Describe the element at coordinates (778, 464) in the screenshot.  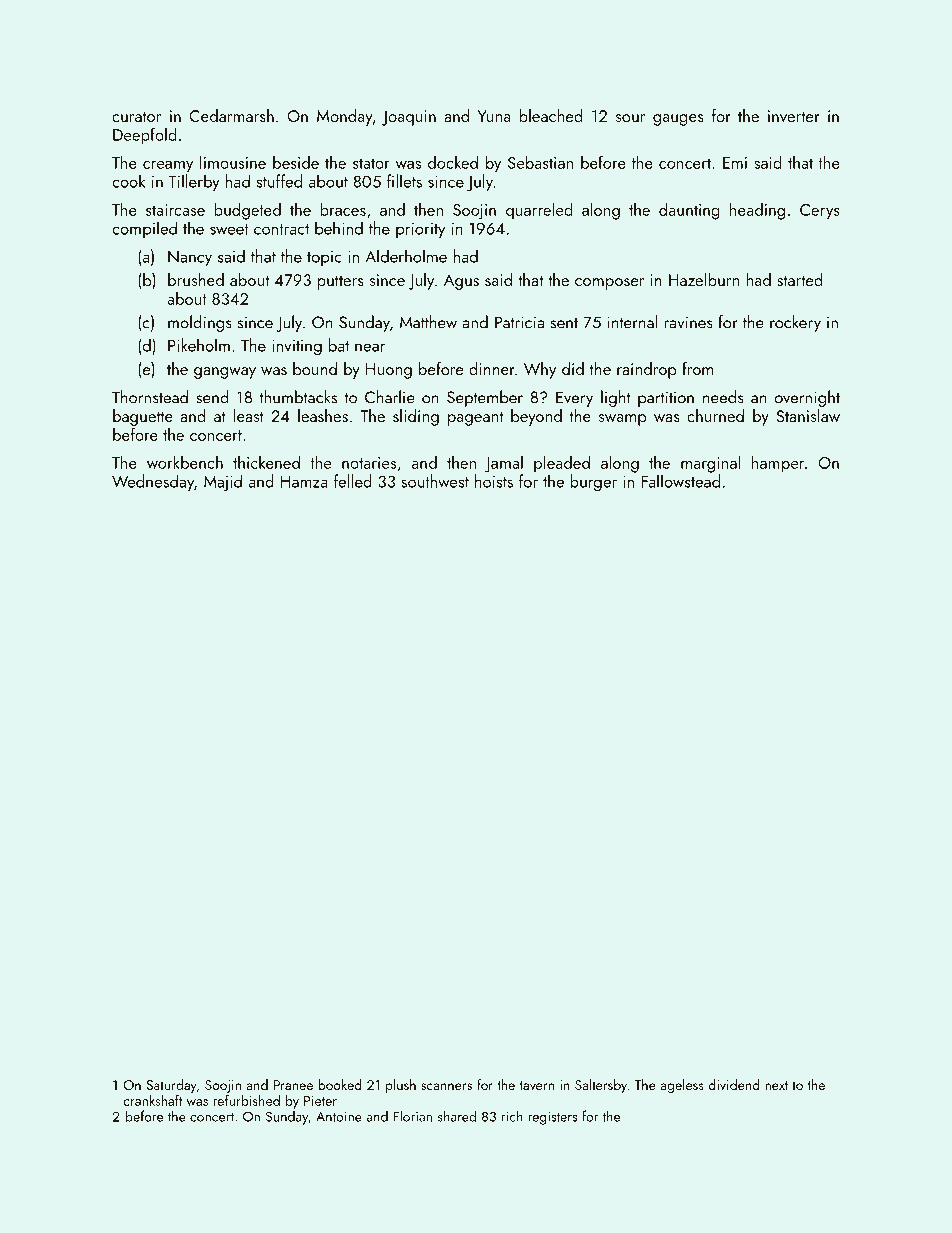
I see `hamper` at that location.
